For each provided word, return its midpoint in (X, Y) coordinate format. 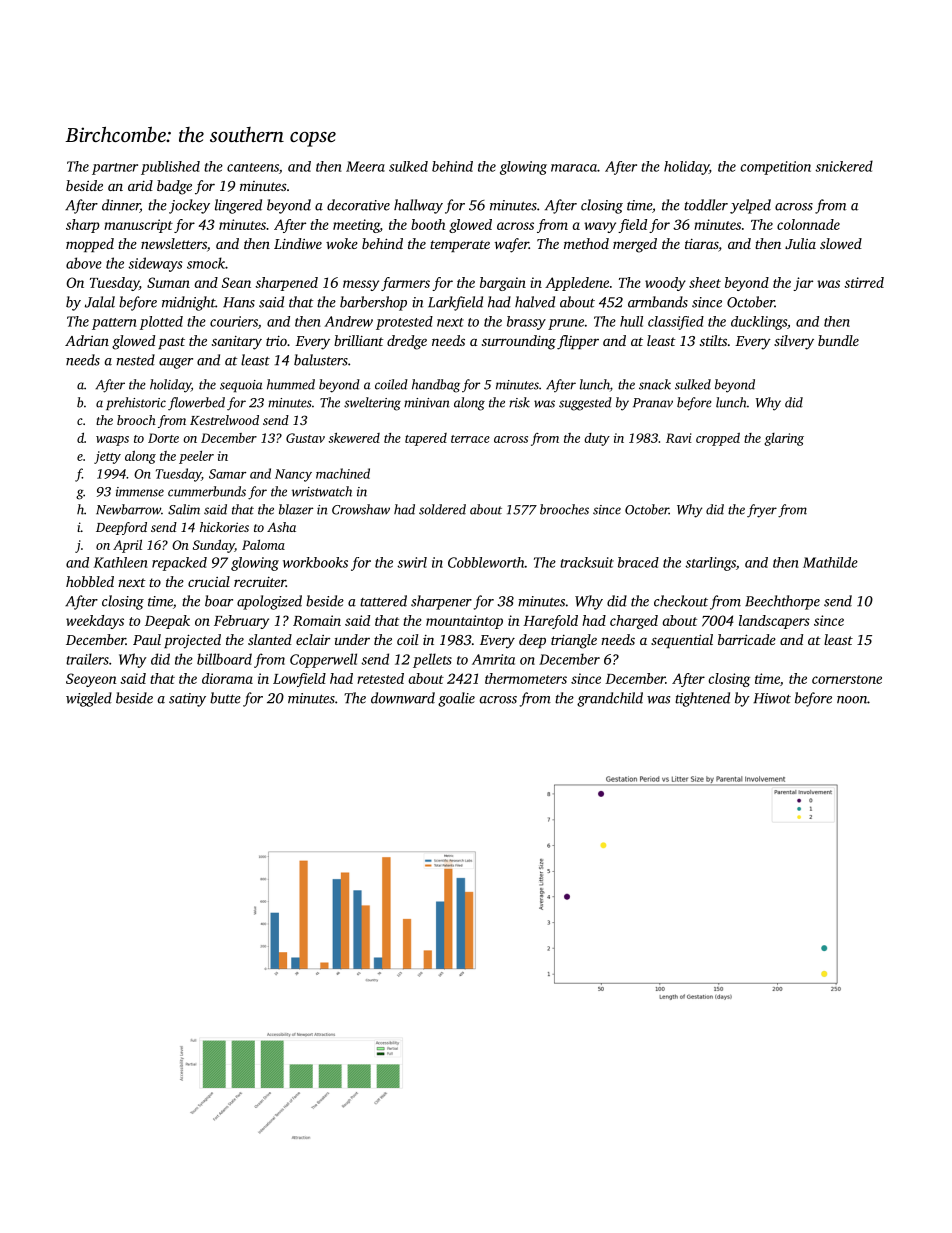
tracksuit (587, 562)
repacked (179, 564)
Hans (239, 302)
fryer (762, 511)
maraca (574, 168)
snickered (844, 166)
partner (115, 169)
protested (404, 323)
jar (803, 284)
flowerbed (196, 404)
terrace (470, 439)
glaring (784, 439)
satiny (187, 700)
